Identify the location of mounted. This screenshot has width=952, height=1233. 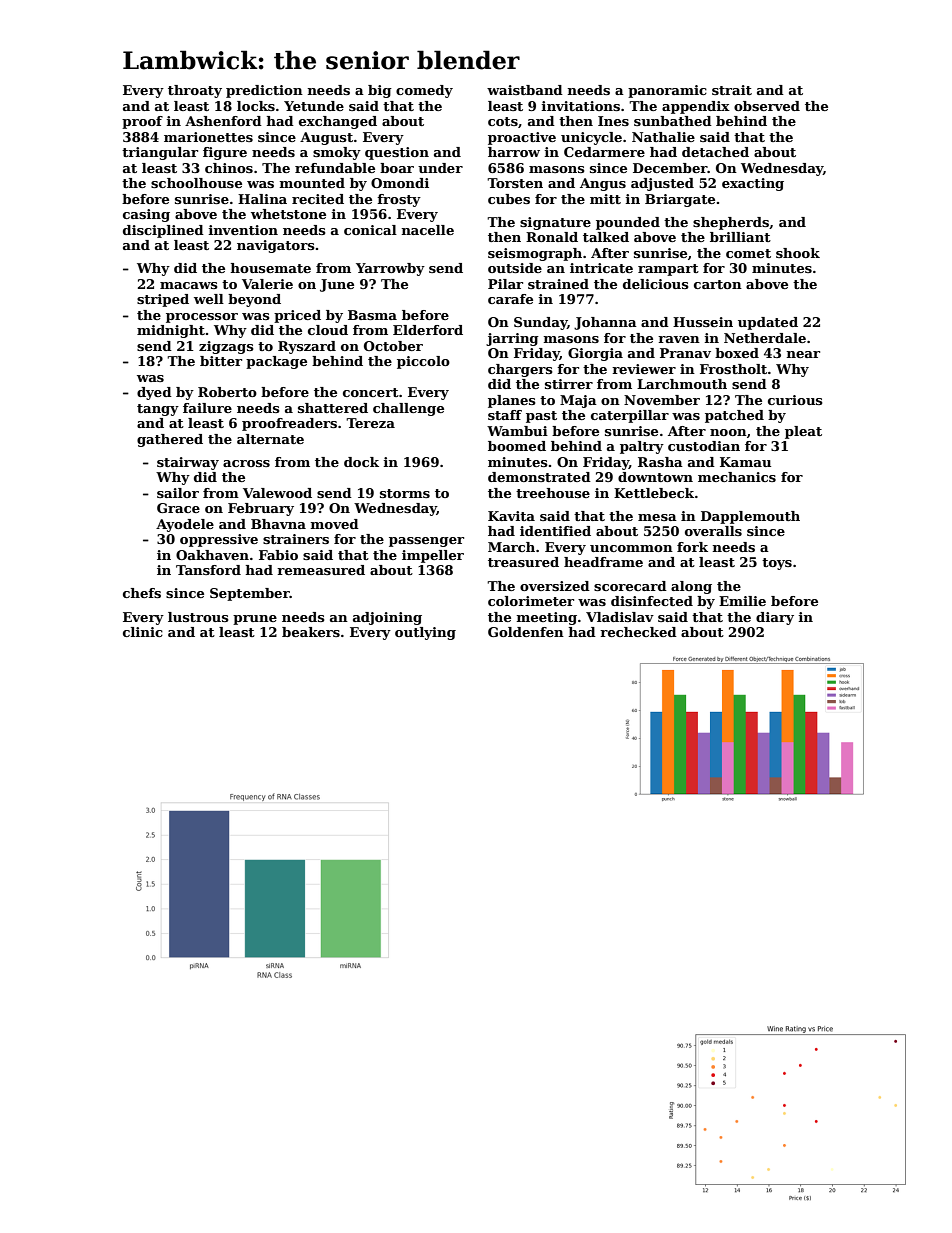
(312, 183).
